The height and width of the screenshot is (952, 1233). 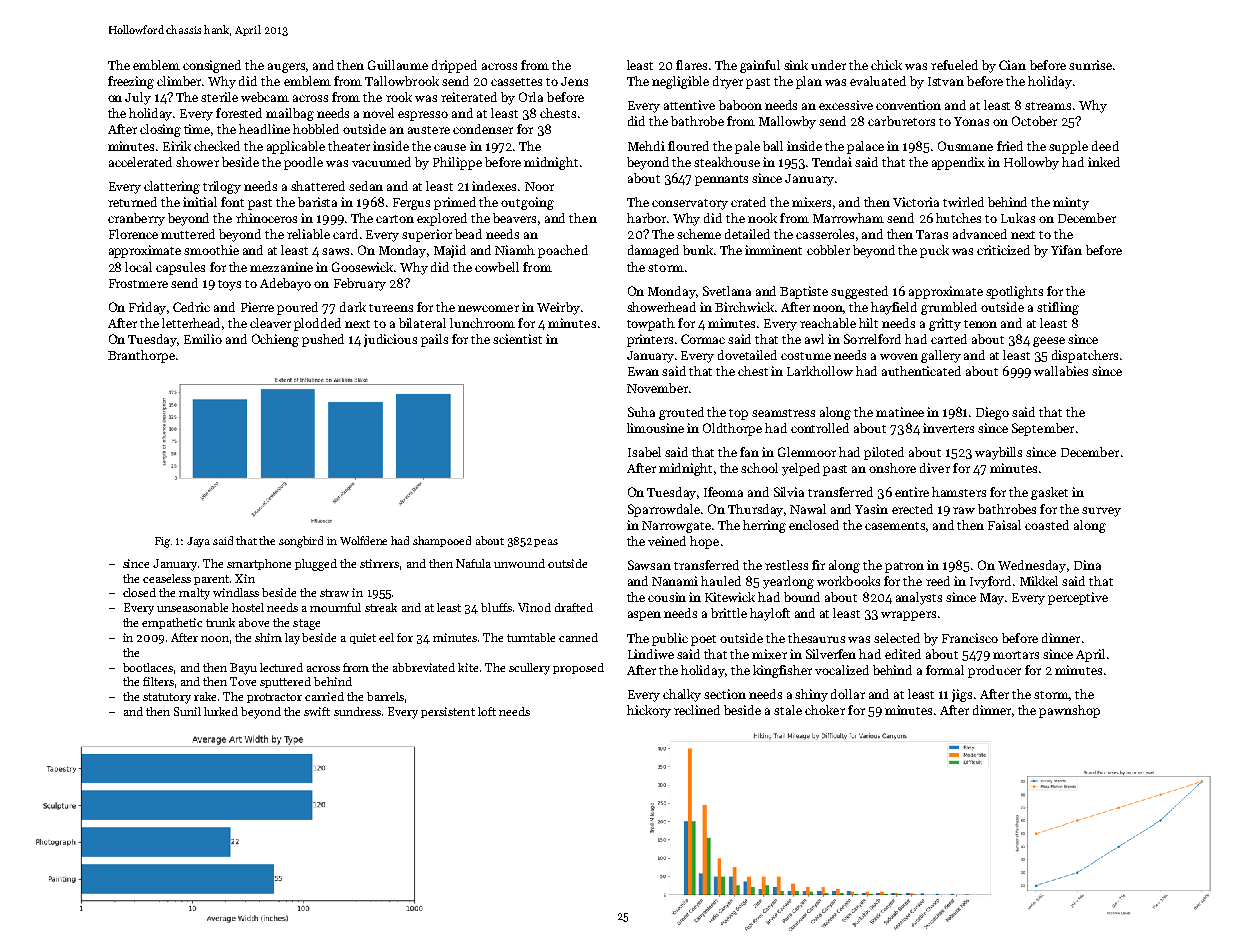 I want to click on sunrise, so click(x=1090, y=65).
